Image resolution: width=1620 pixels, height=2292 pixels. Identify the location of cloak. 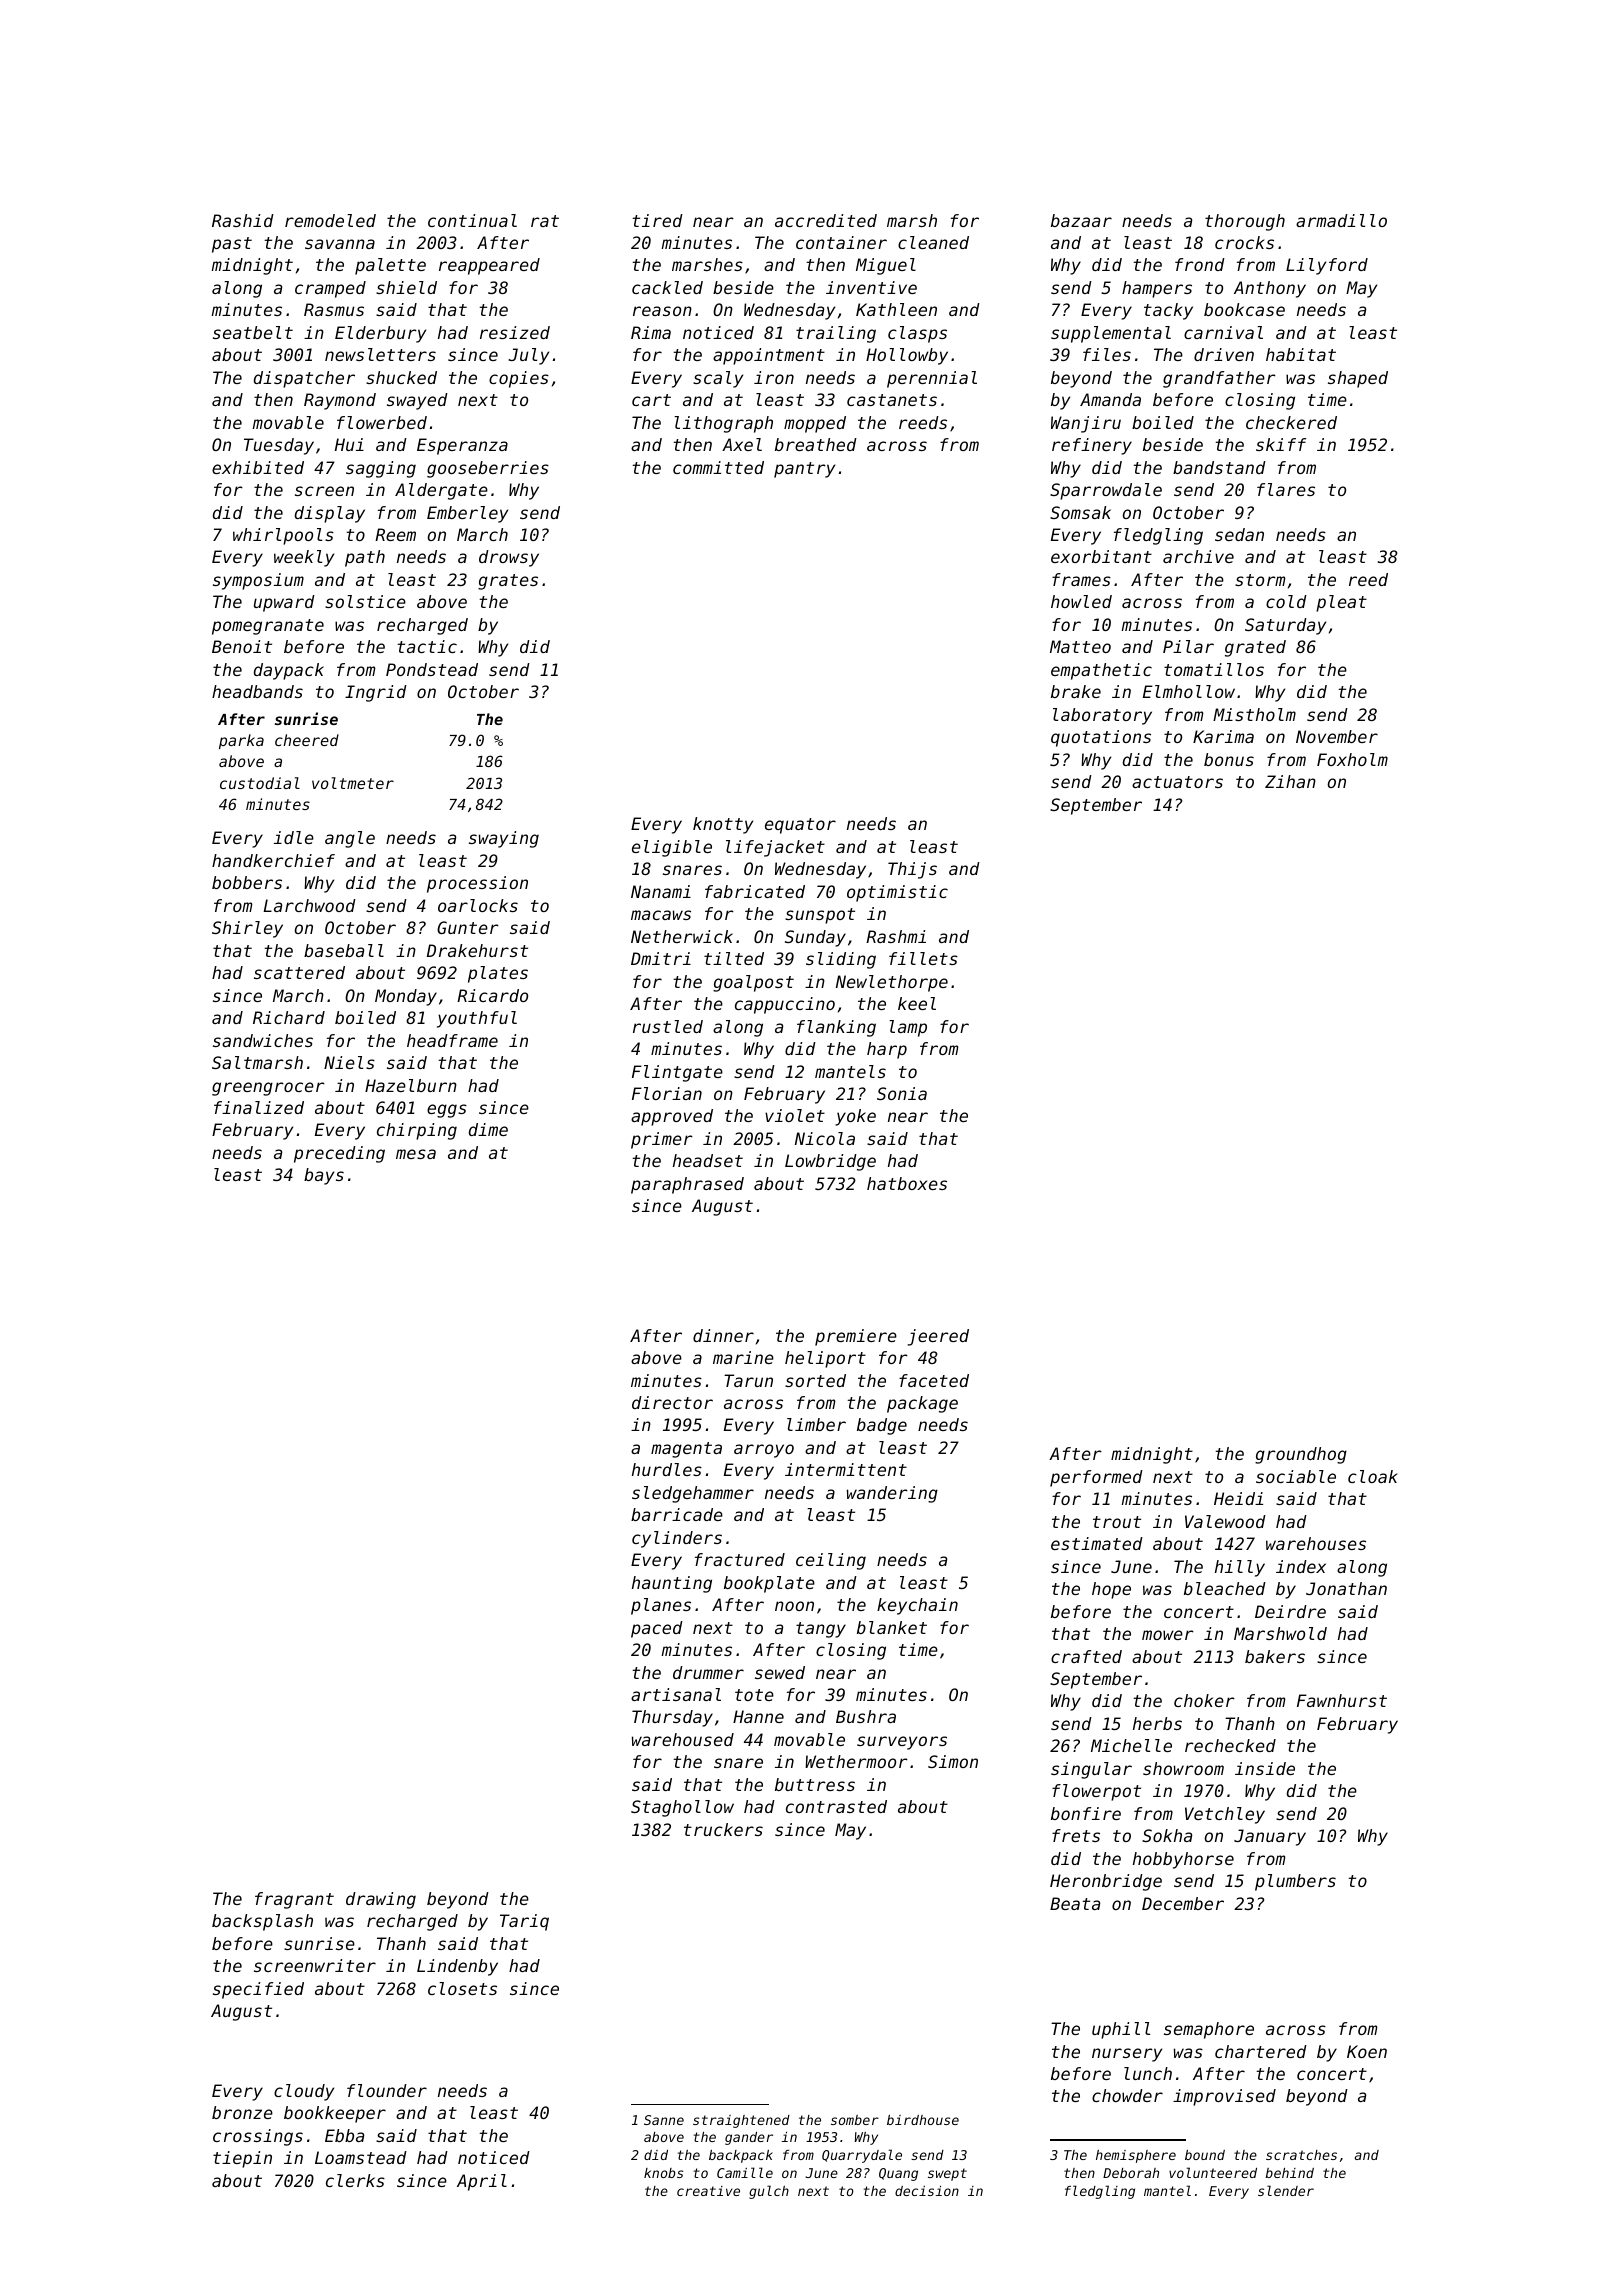
(1373, 1476).
